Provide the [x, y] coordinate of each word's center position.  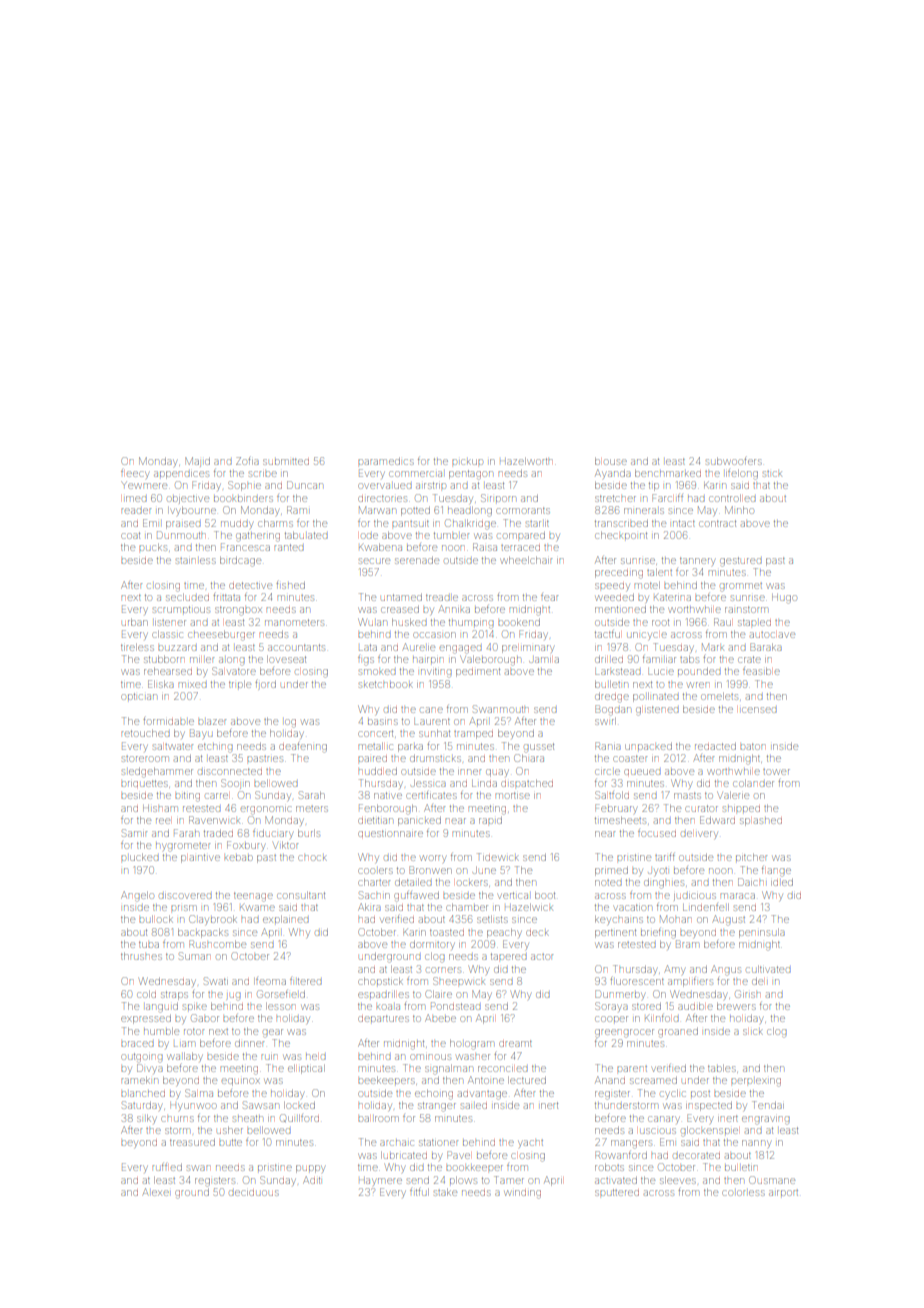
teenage [253, 897]
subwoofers [734, 461]
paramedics [386, 461]
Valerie [733, 795]
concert [375, 734]
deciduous [254, 1193]
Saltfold [612, 795]
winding [523, 1194]
